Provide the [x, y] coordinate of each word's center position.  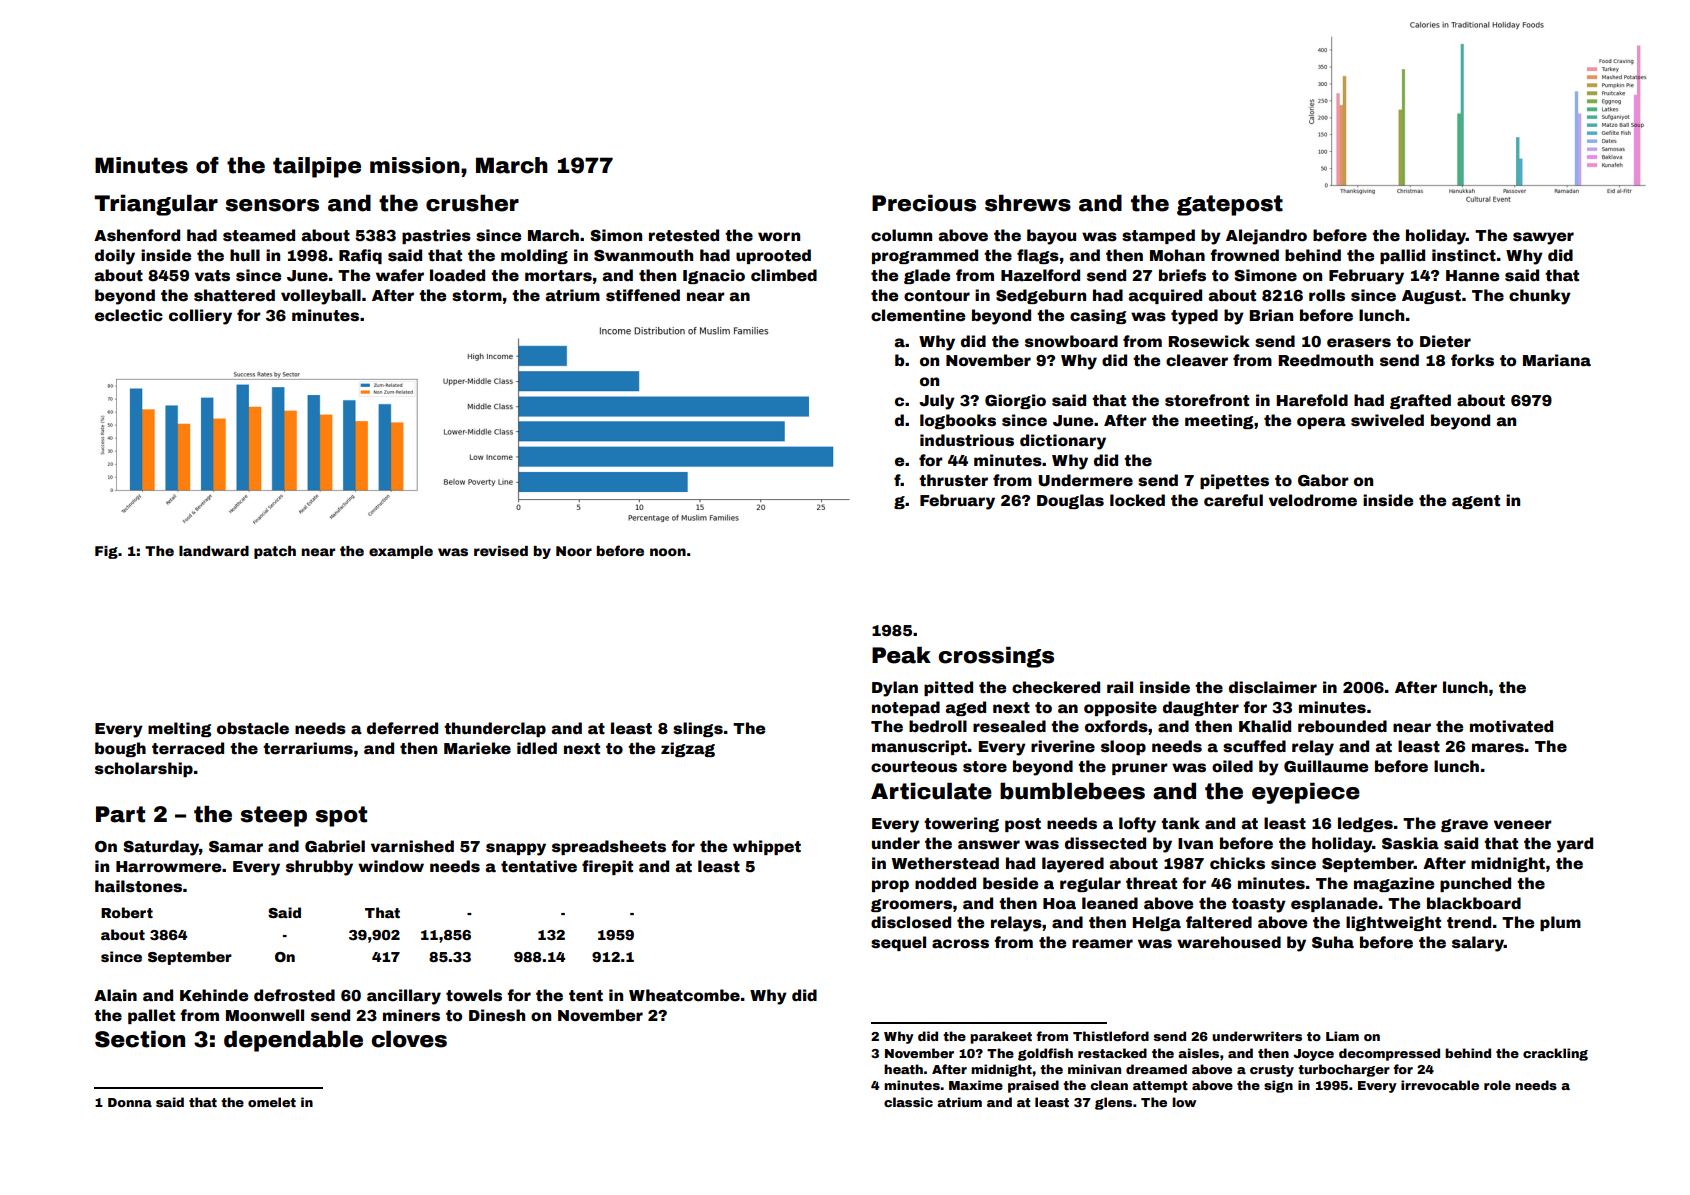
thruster [953, 480]
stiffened [643, 295]
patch [275, 552]
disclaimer [1273, 687]
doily [115, 257]
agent [1476, 502]
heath [903, 1069]
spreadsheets [609, 847]
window [391, 866]
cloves [409, 1039]
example [401, 552]
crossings [996, 657]
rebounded [1342, 726]
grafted [1420, 401]
